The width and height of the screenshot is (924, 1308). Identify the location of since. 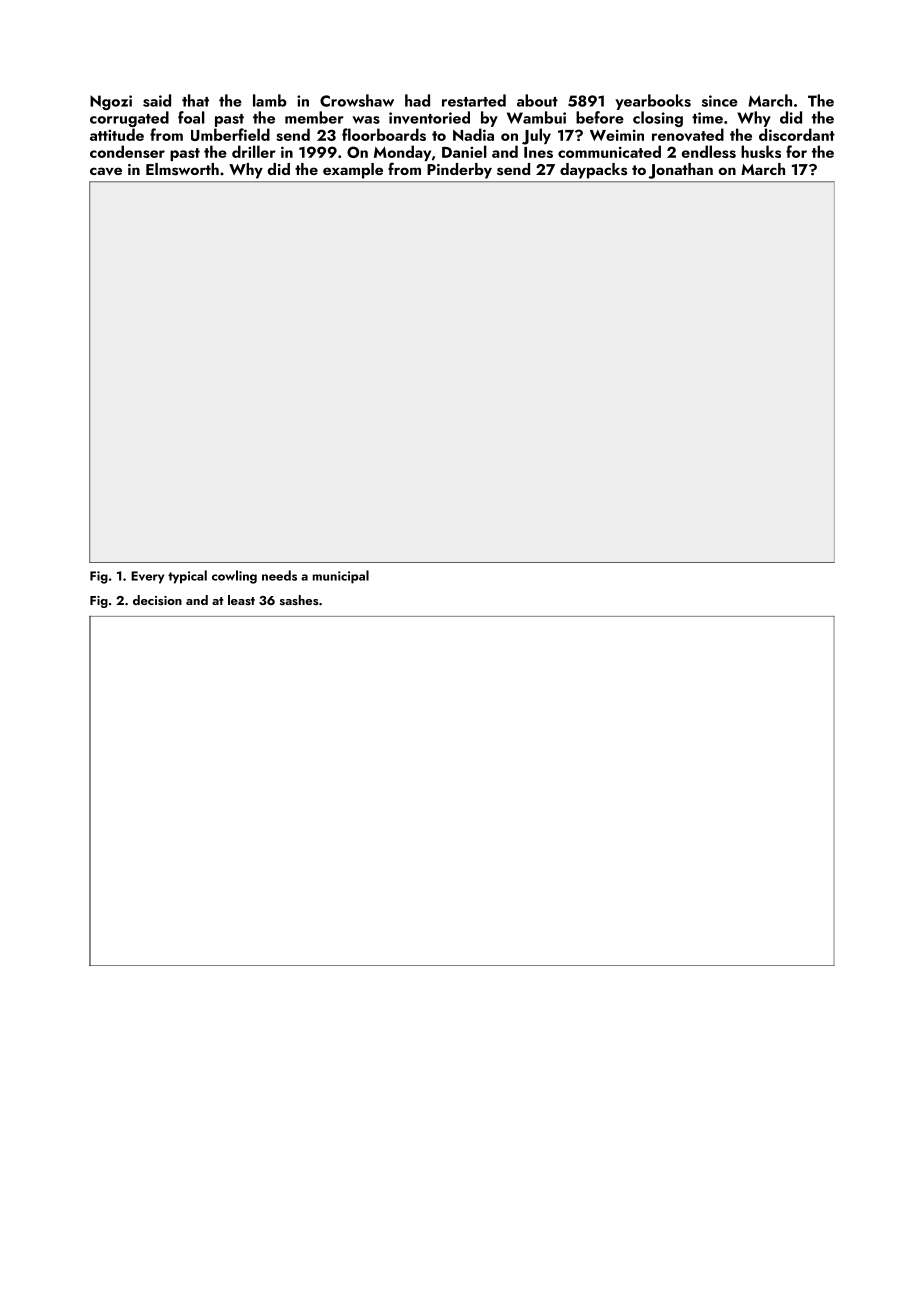
(720, 101).
